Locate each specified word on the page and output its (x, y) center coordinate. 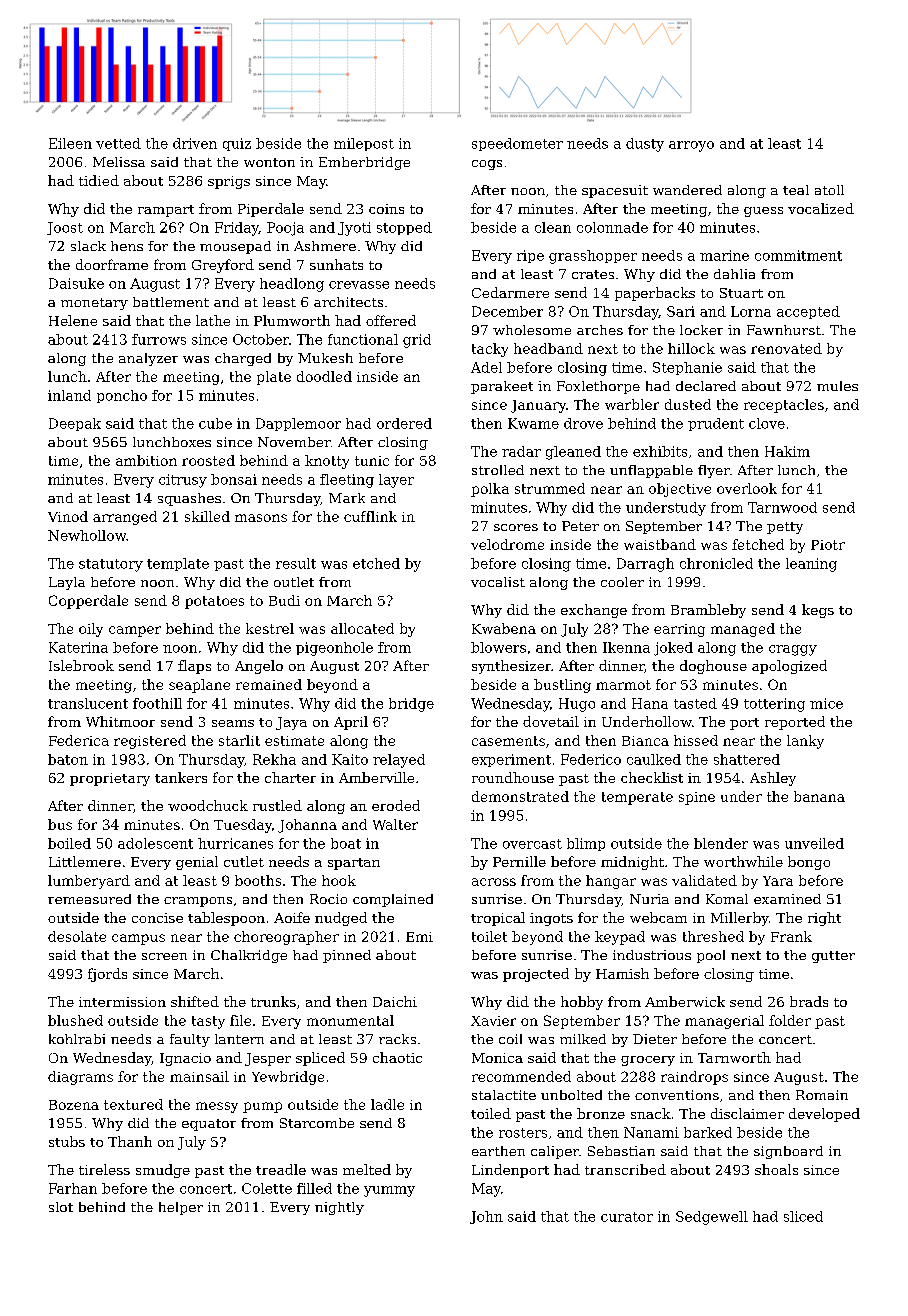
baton (68, 759)
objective (680, 490)
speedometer (517, 144)
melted (367, 1169)
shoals (776, 1169)
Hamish (622, 973)
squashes (189, 499)
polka (490, 490)
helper (181, 1208)
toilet (489, 936)
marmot (623, 685)
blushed (75, 1020)
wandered (687, 190)
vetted (118, 143)
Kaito (350, 759)
